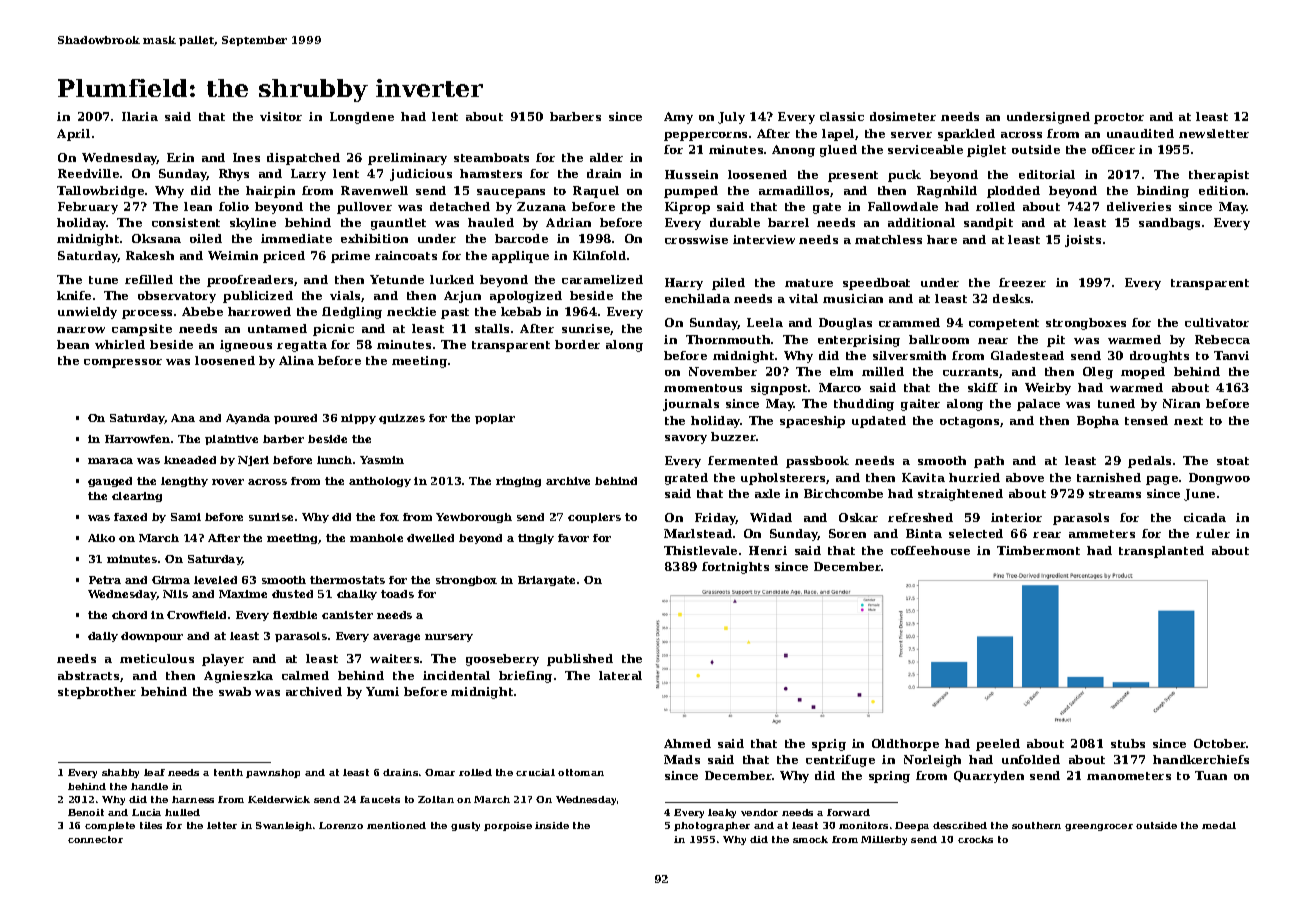 The height and width of the document is (924, 1308). What do you see at coordinates (535, 772) in the document?
I see `crucial` at bounding box center [535, 772].
